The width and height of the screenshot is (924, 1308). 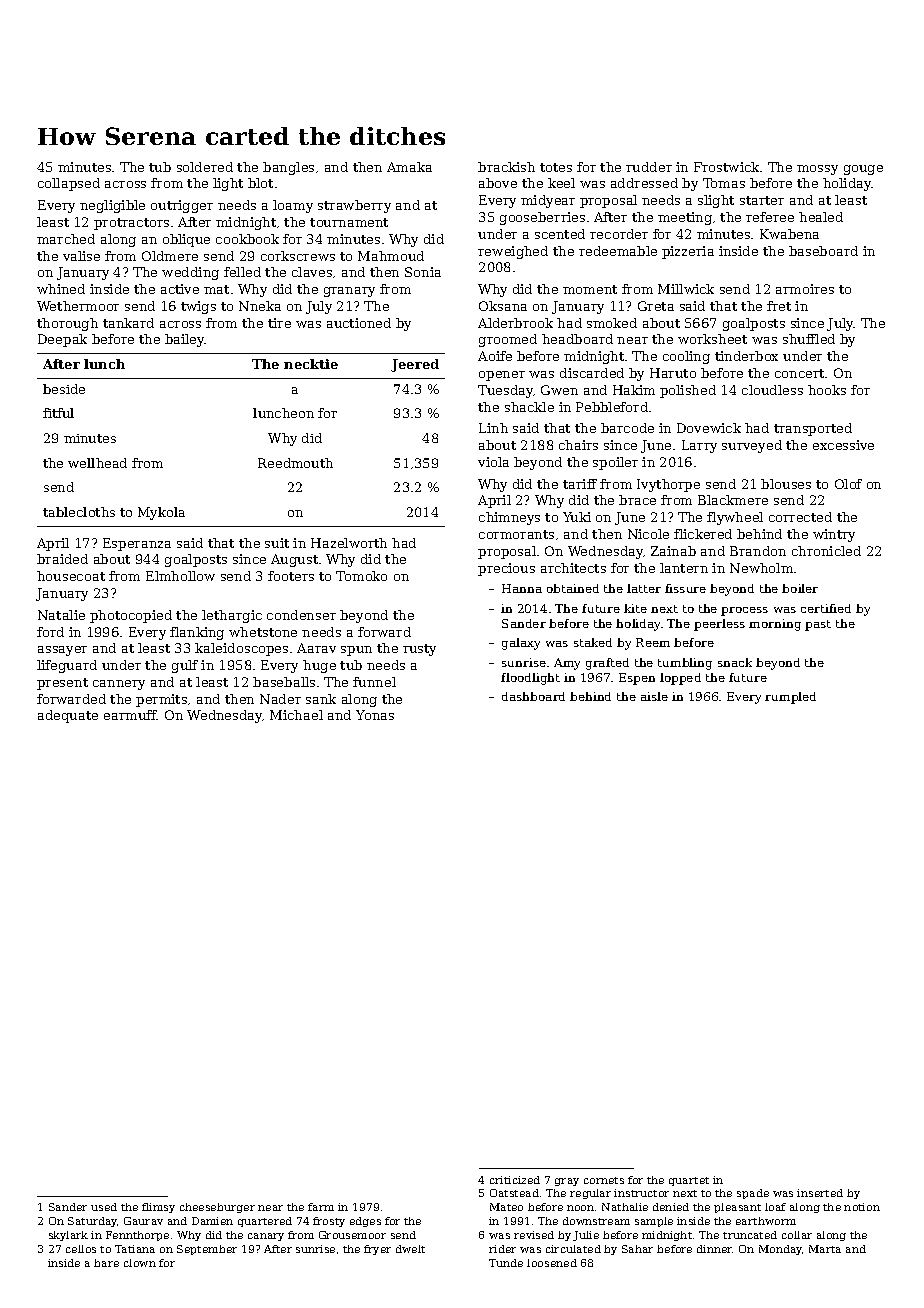 I want to click on starter, so click(x=762, y=200).
